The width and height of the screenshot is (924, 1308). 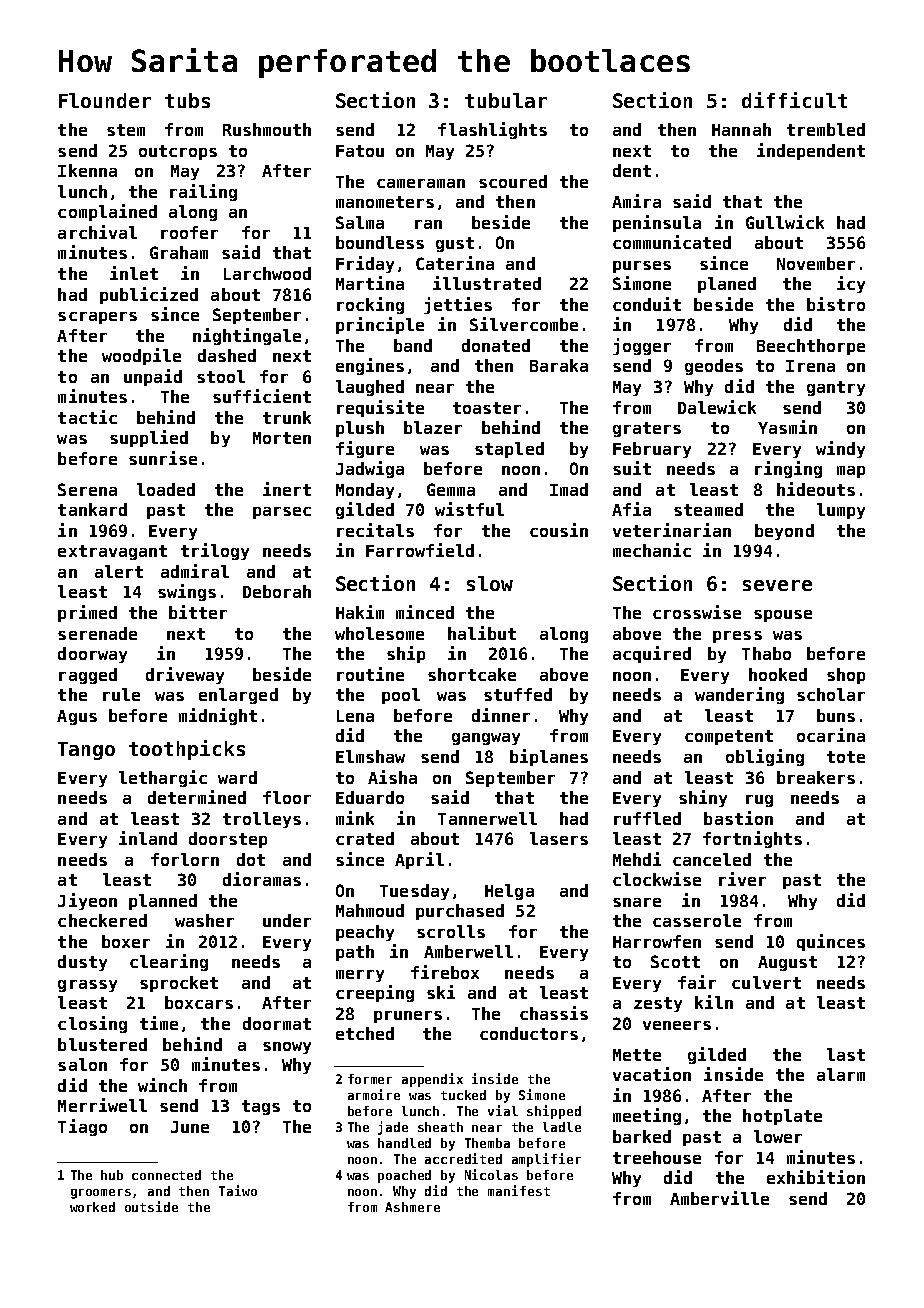 What do you see at coordinates (766, 982) in the screenshot?
I see `culvert` at bounding box center [766, 982].
